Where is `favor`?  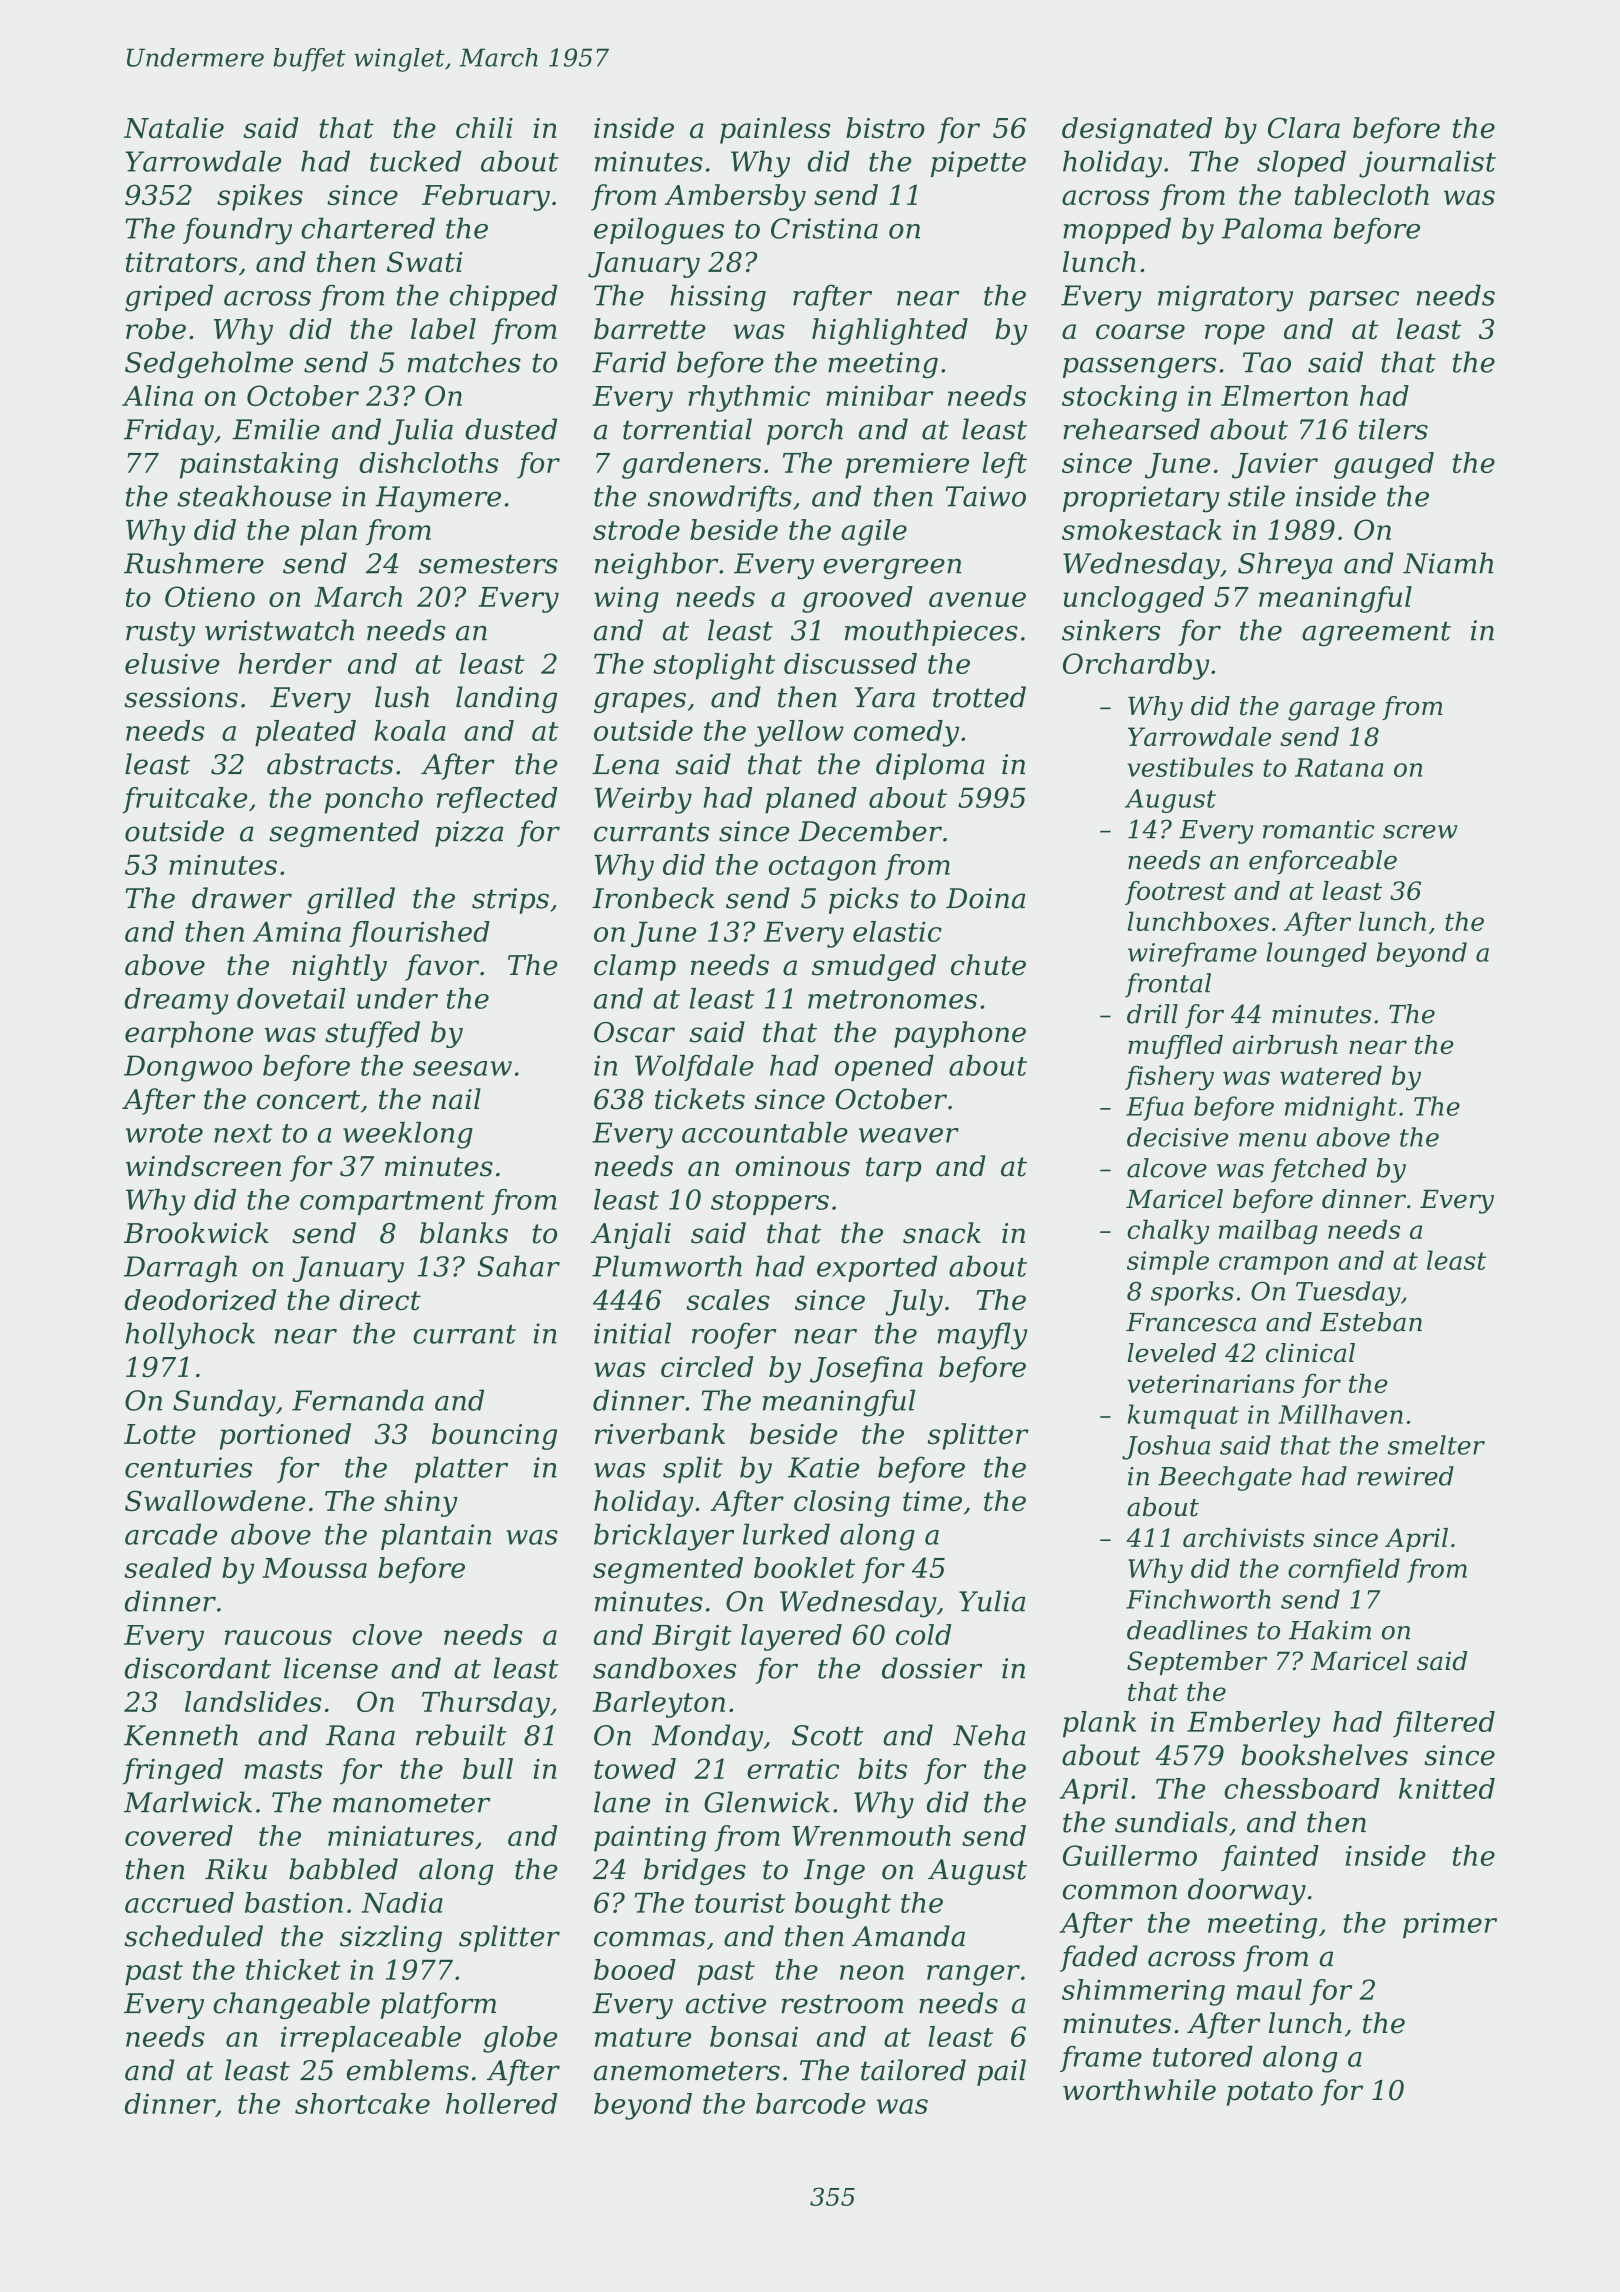 favor is located at coordinates (442, 967).
